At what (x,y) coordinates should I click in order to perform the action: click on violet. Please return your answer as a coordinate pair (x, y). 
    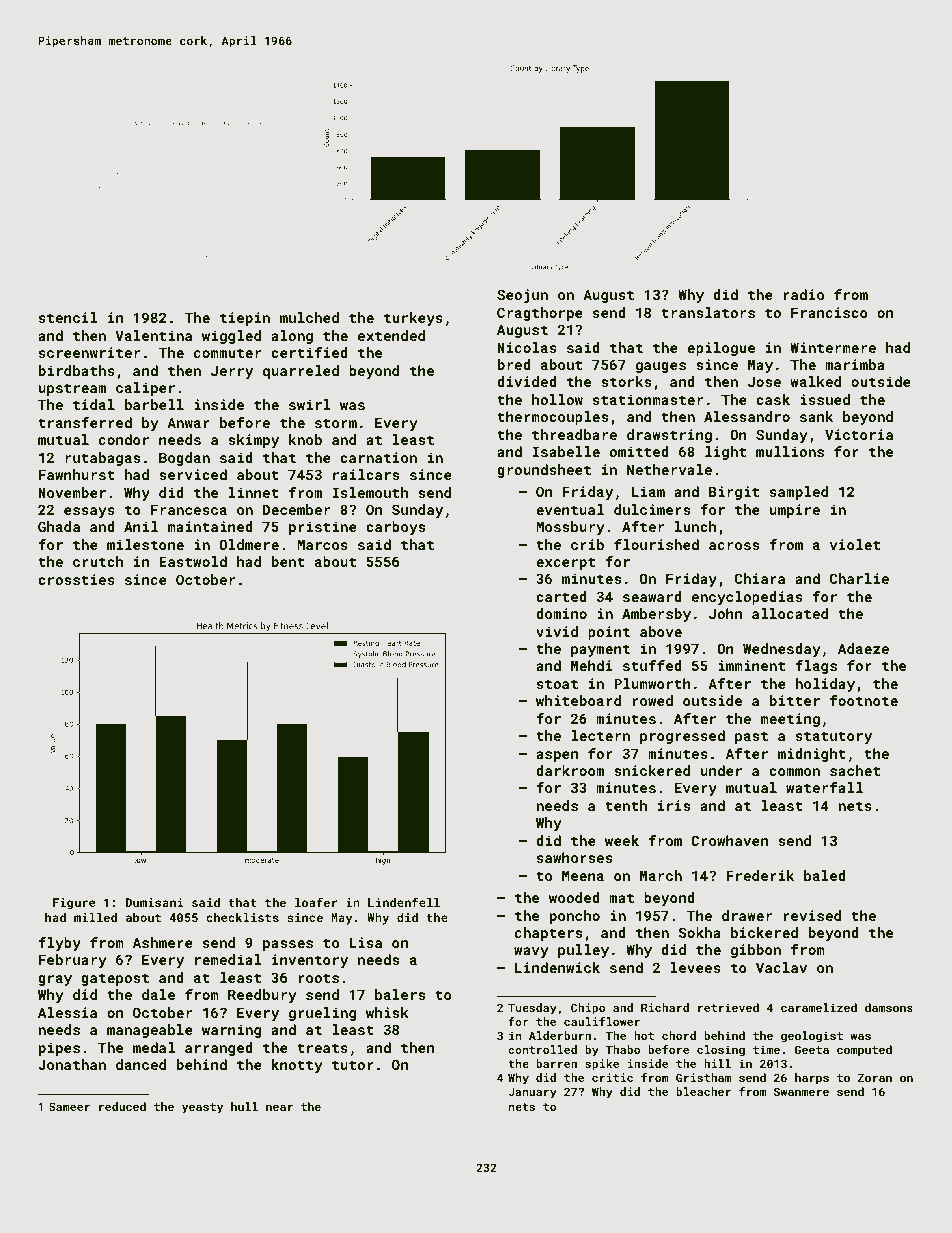
    Looking at the image, I should click on (855, 544).
